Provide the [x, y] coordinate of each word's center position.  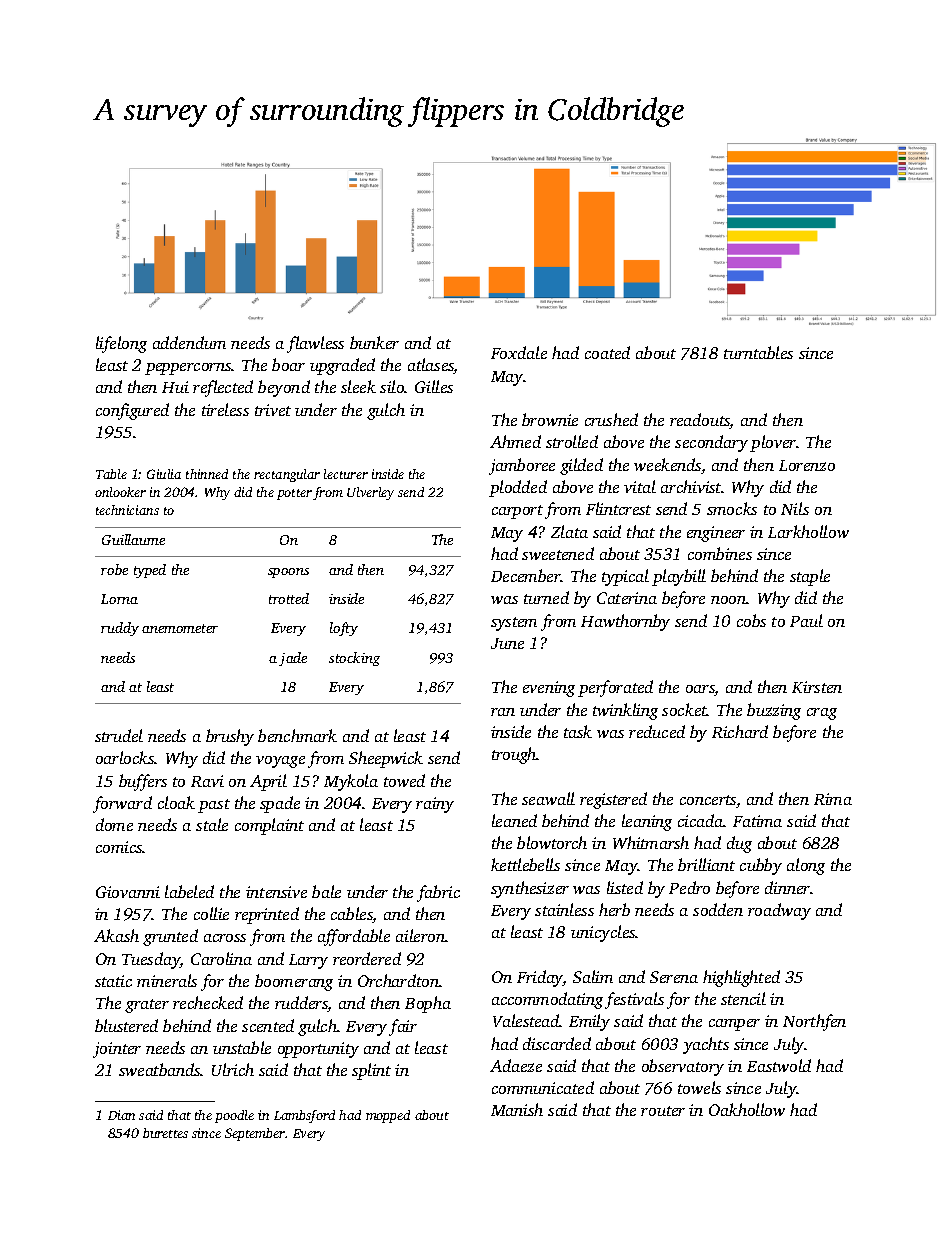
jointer [117, 1050]
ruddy [120, 629]
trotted [289, 598]
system [514, 624]
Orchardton [398, 980]
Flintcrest [618, 508]
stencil [743, 998]
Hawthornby [625, 622]
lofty [344, 629]
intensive [276, 892]
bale [326, 891]
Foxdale [519, 352]
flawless [315, 344]
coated [607, 352]
